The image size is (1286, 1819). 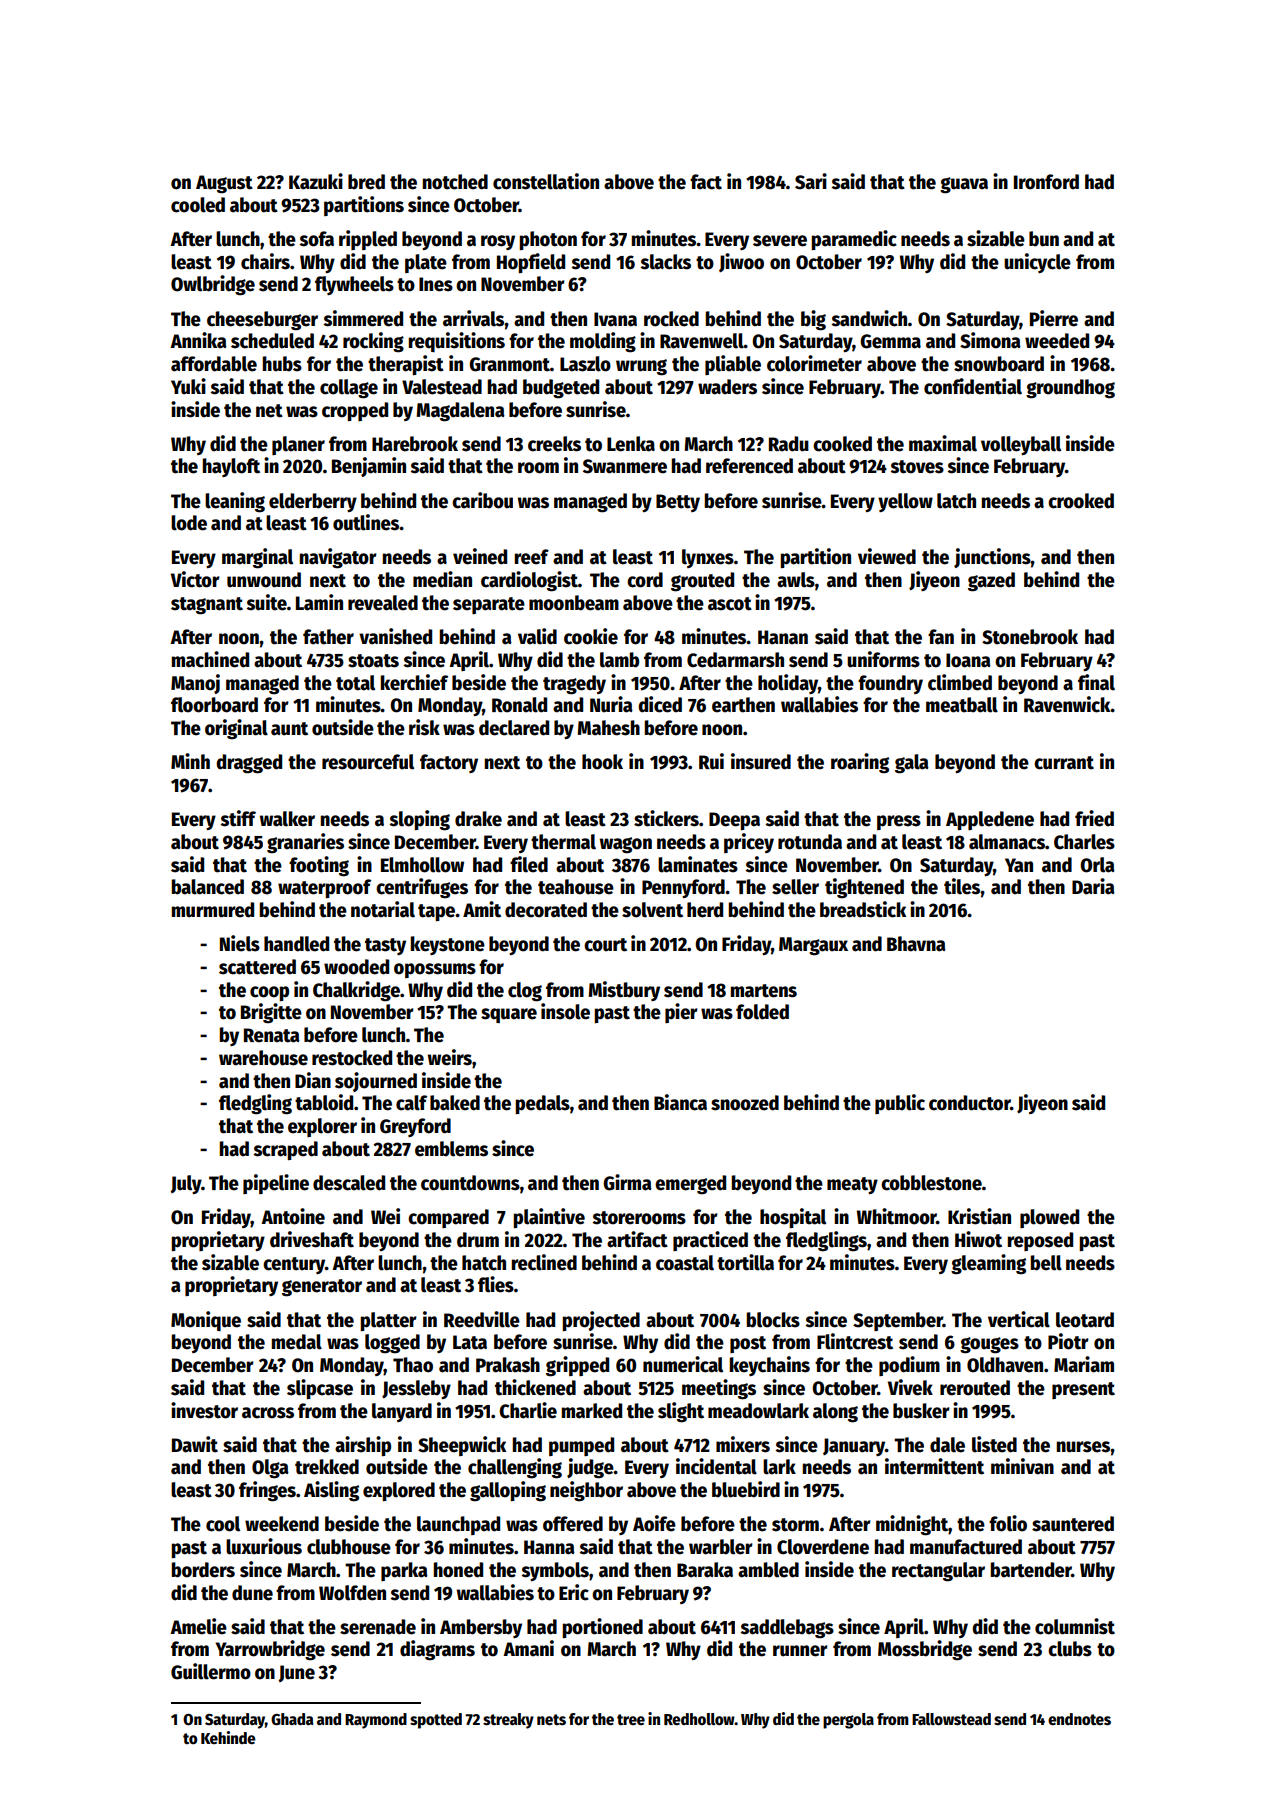 I want to click on Deepa, so click(x=734, y=821).
